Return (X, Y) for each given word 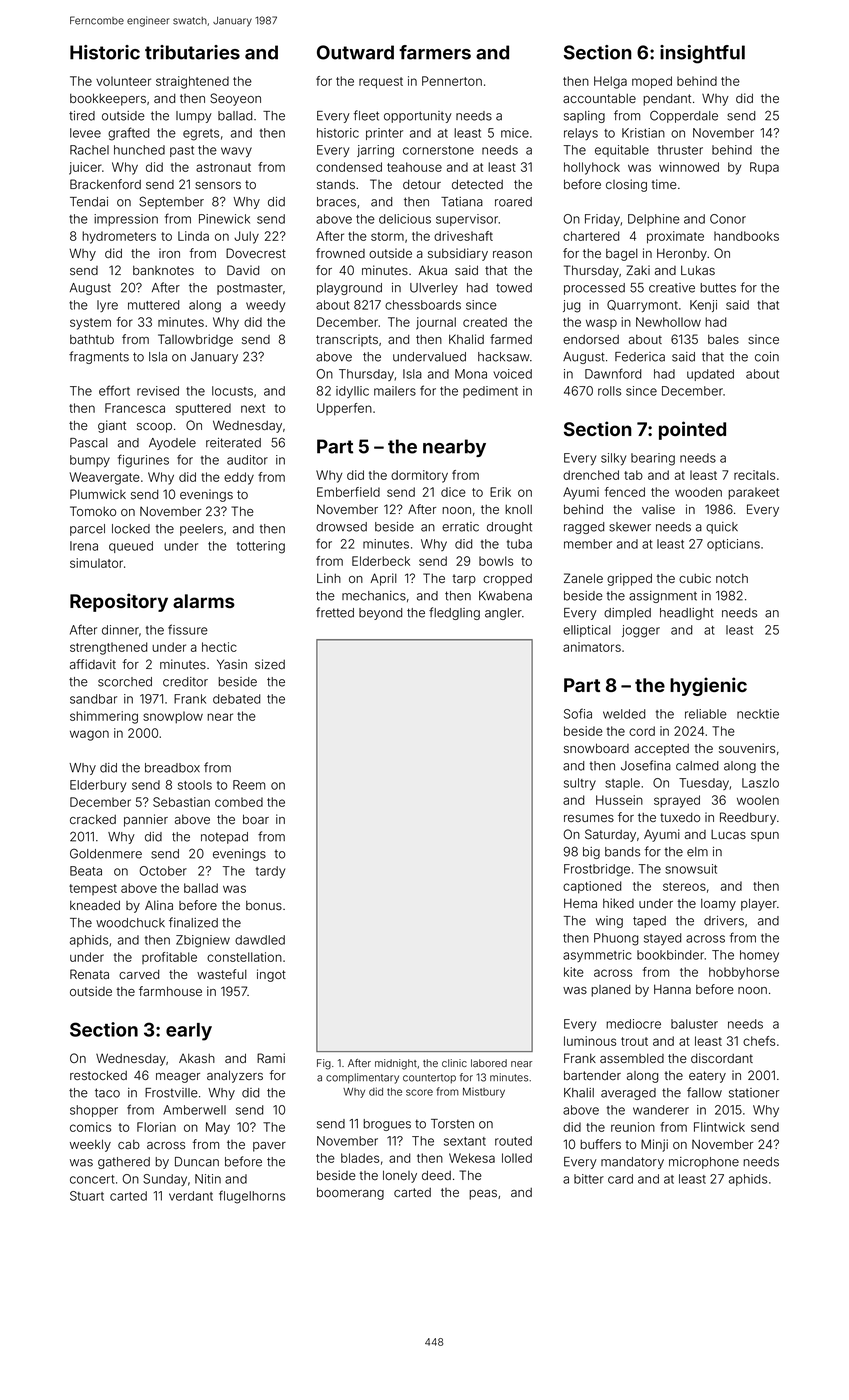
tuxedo (680, 817)
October (163, 871)
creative (672, 288)
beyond (380, 614)
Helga (610, 82)
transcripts (347, 340)
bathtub (92, 339)
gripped (629, 579)
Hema (580, 903)
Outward (355, 52)
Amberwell (194, 1110)
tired (82, 116)
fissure (188, 629)
